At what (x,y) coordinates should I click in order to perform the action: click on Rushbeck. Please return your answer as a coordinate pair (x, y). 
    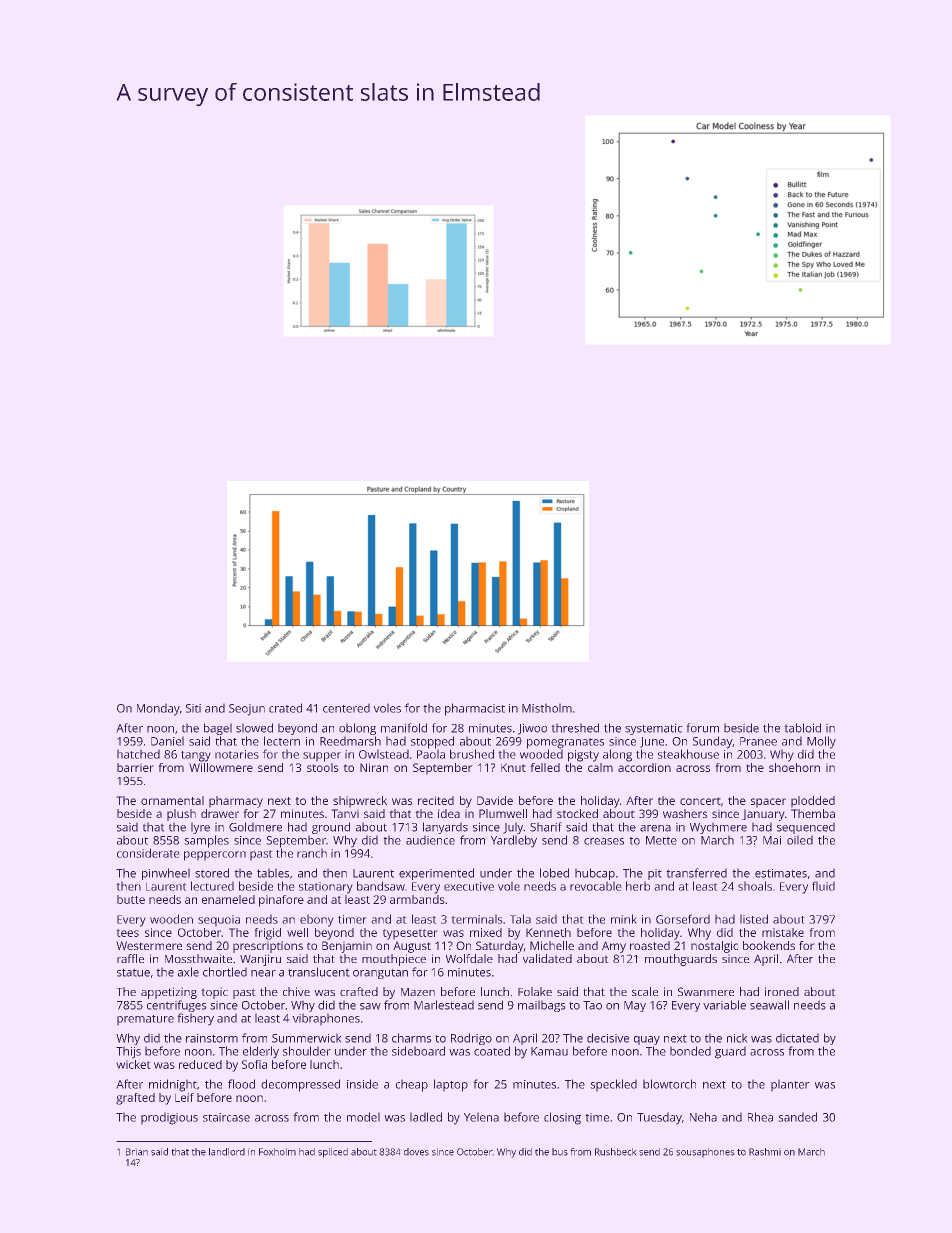
    Looking at the image, I should click on (616, 1152).
